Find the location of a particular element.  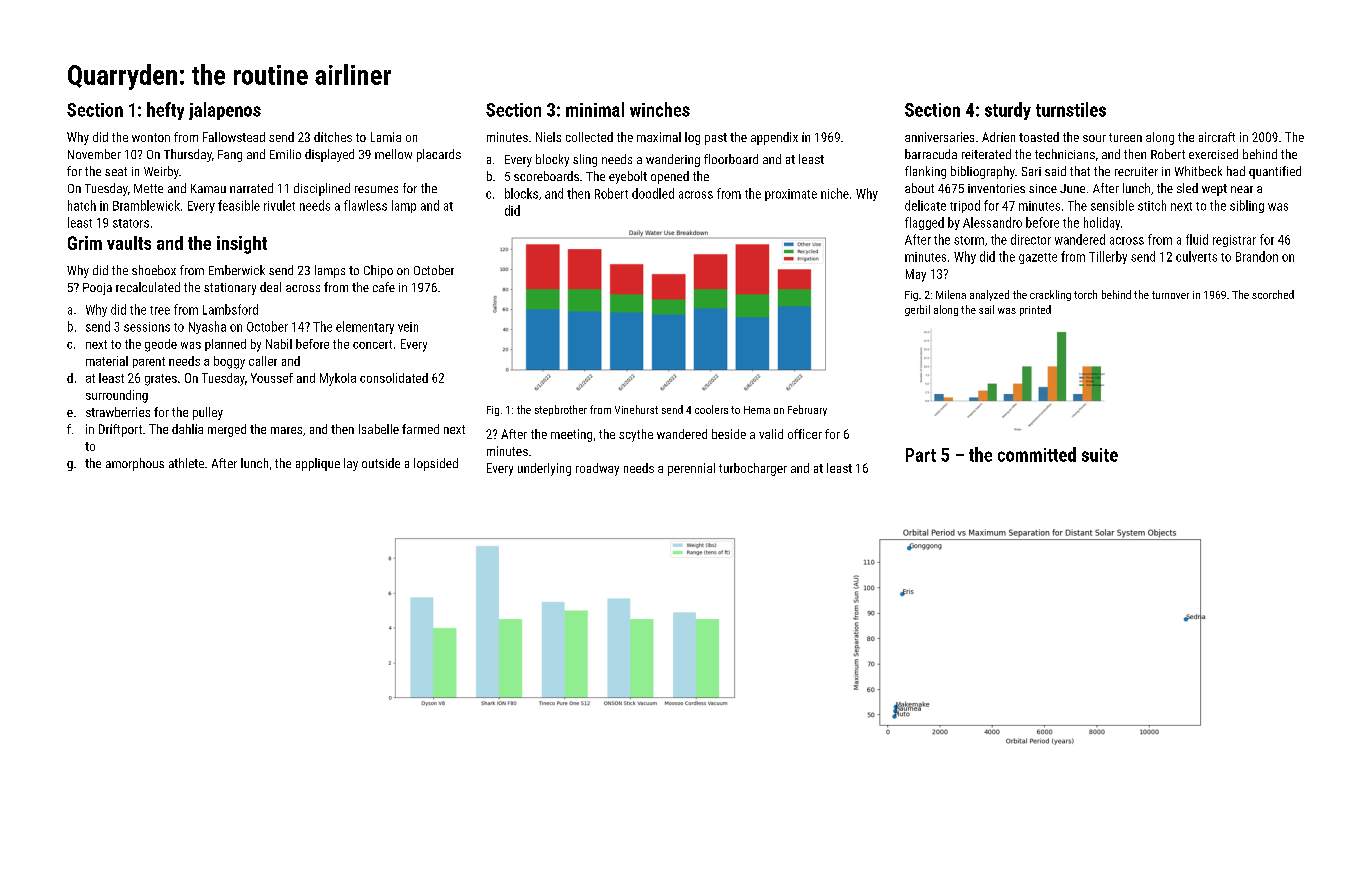

sturdy is located at coordinates (1008, 111).
